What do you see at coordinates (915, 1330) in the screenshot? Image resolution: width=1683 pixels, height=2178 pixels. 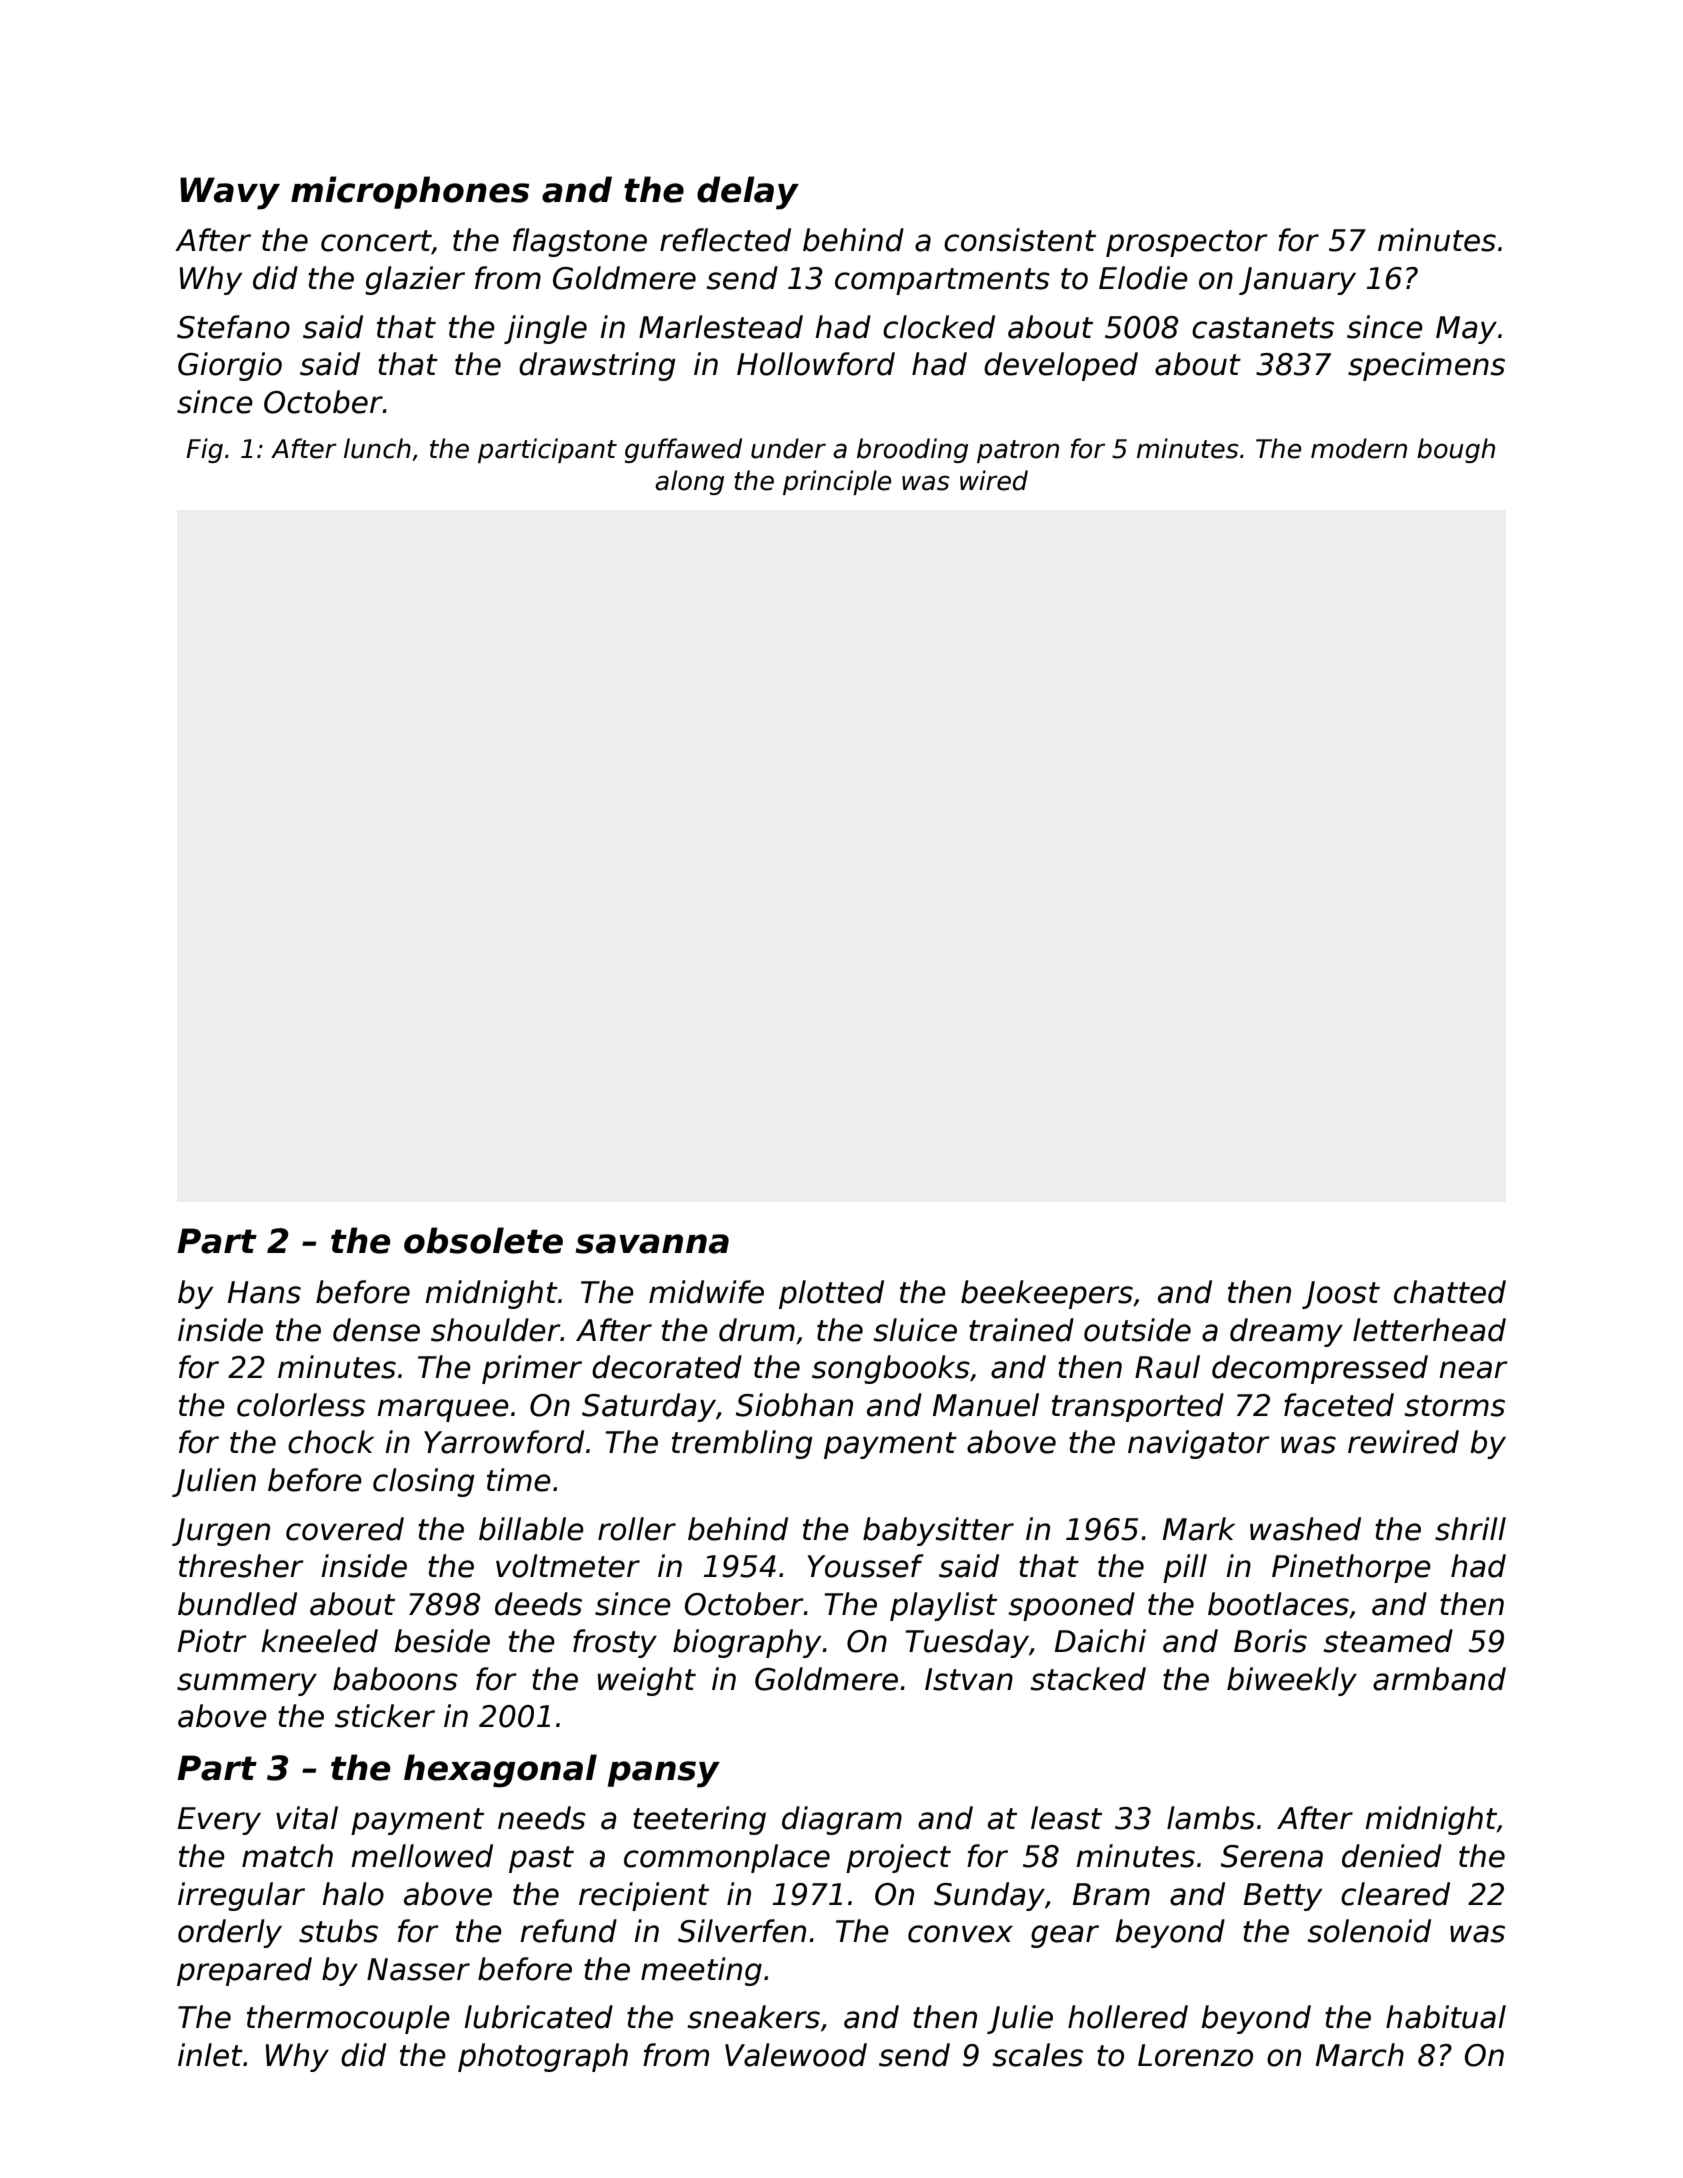 I see `sluice` at bounding box center [915, 1330].
